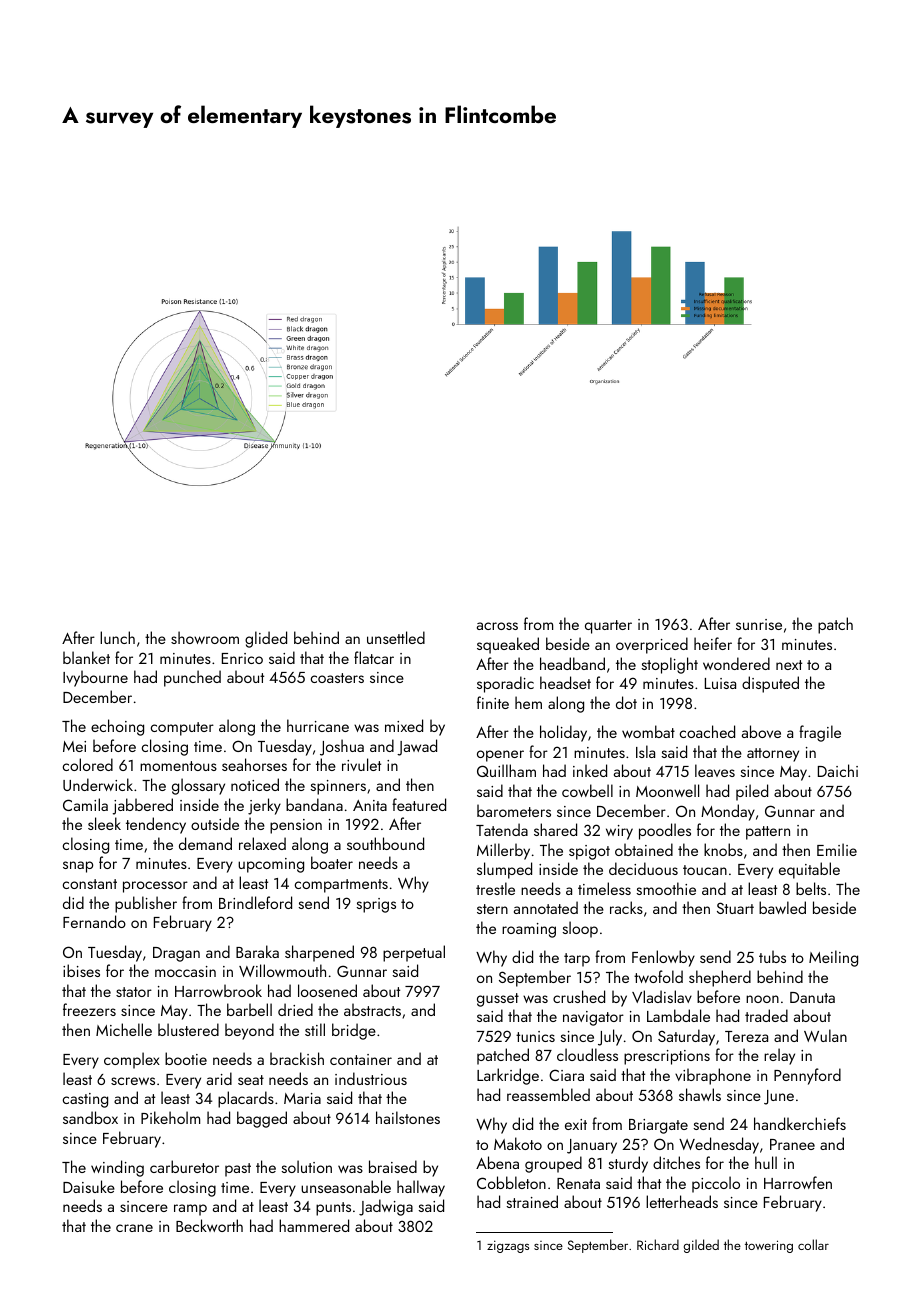  I want to click on spigot, so click(589, 852).
